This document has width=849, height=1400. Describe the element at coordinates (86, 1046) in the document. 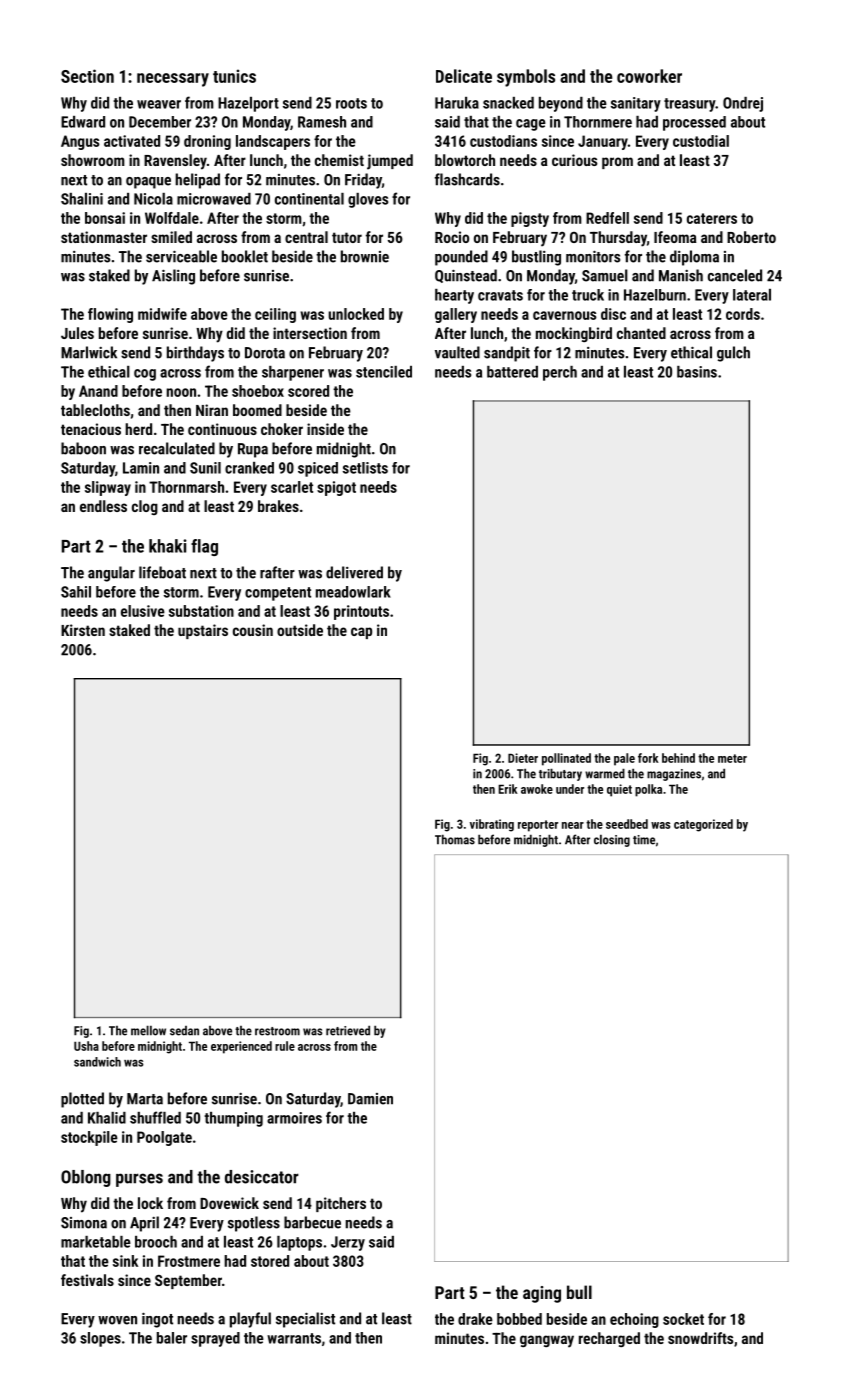

I see `Usha` at that location.
